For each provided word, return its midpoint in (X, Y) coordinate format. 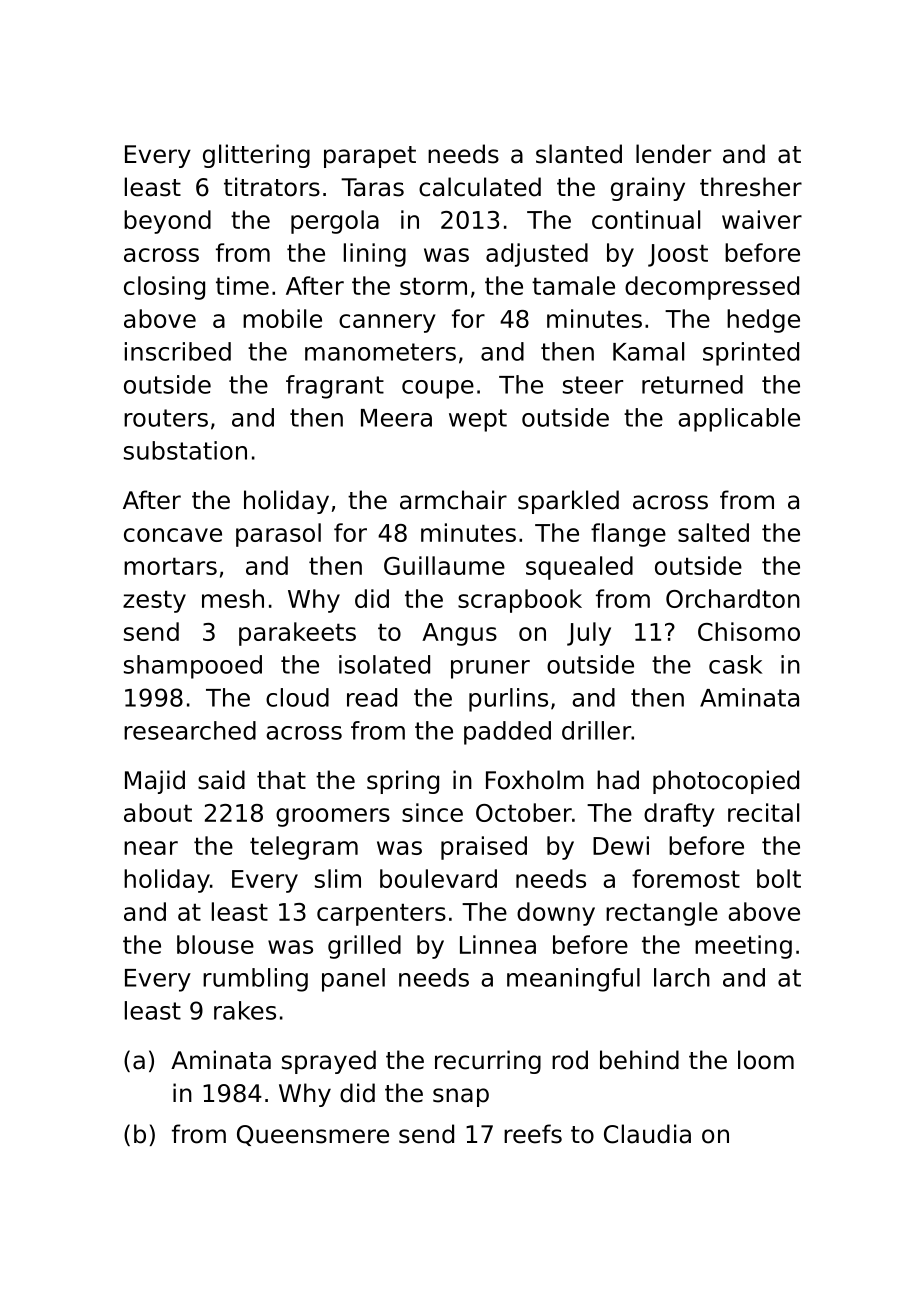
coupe (438, 389)
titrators (272, 187)
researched (190, 730)
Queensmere (313, 1135)
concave (173, 535)
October (524, 812)
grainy (648, 189)
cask (735, 664)
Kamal (648, 351)
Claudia (647, 1134)
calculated (480, 187)
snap (461, 1097)
